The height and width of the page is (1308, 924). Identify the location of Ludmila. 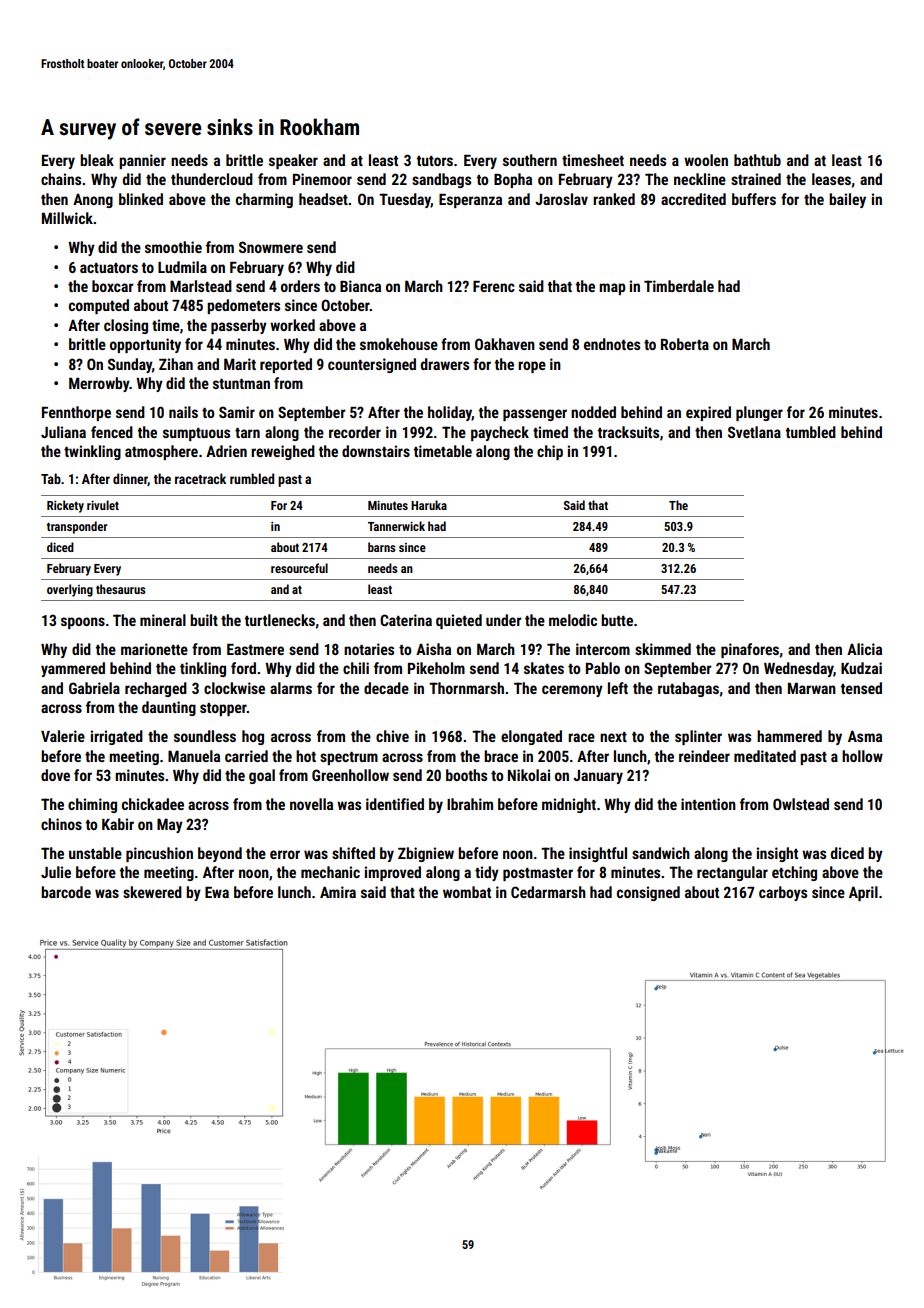
(182, 267).
